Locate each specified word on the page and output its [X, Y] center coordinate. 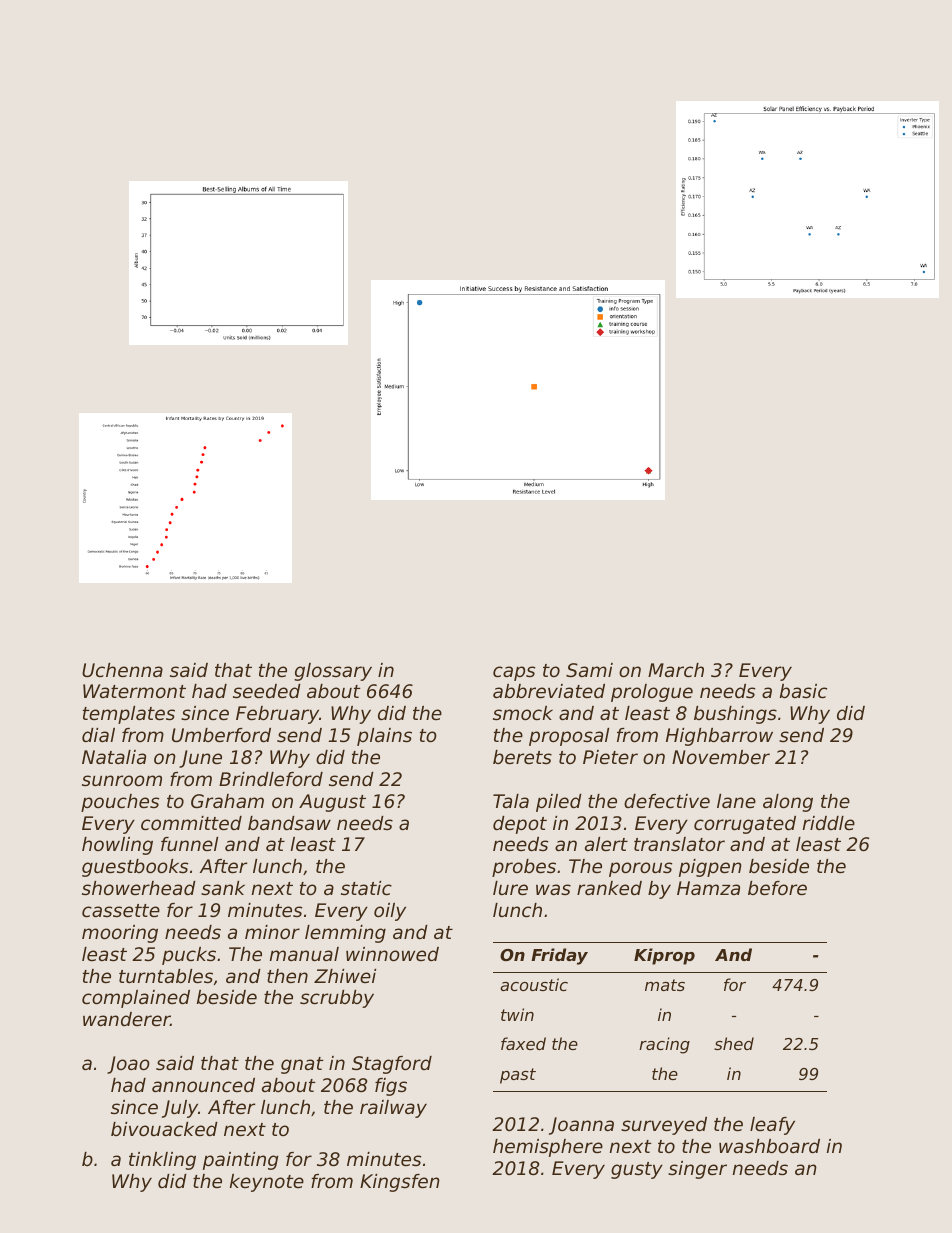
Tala [511, 801]
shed [734, 1043]
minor [272, 932]
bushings [735, 715]
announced [203, 1085]
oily [390, 912]
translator [679, 844]
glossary [333, 672]
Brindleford [271, 779]
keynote [267, 1183]
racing [664, 1045]
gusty [637, 1170]
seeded [267, 691]
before [777, 888]
